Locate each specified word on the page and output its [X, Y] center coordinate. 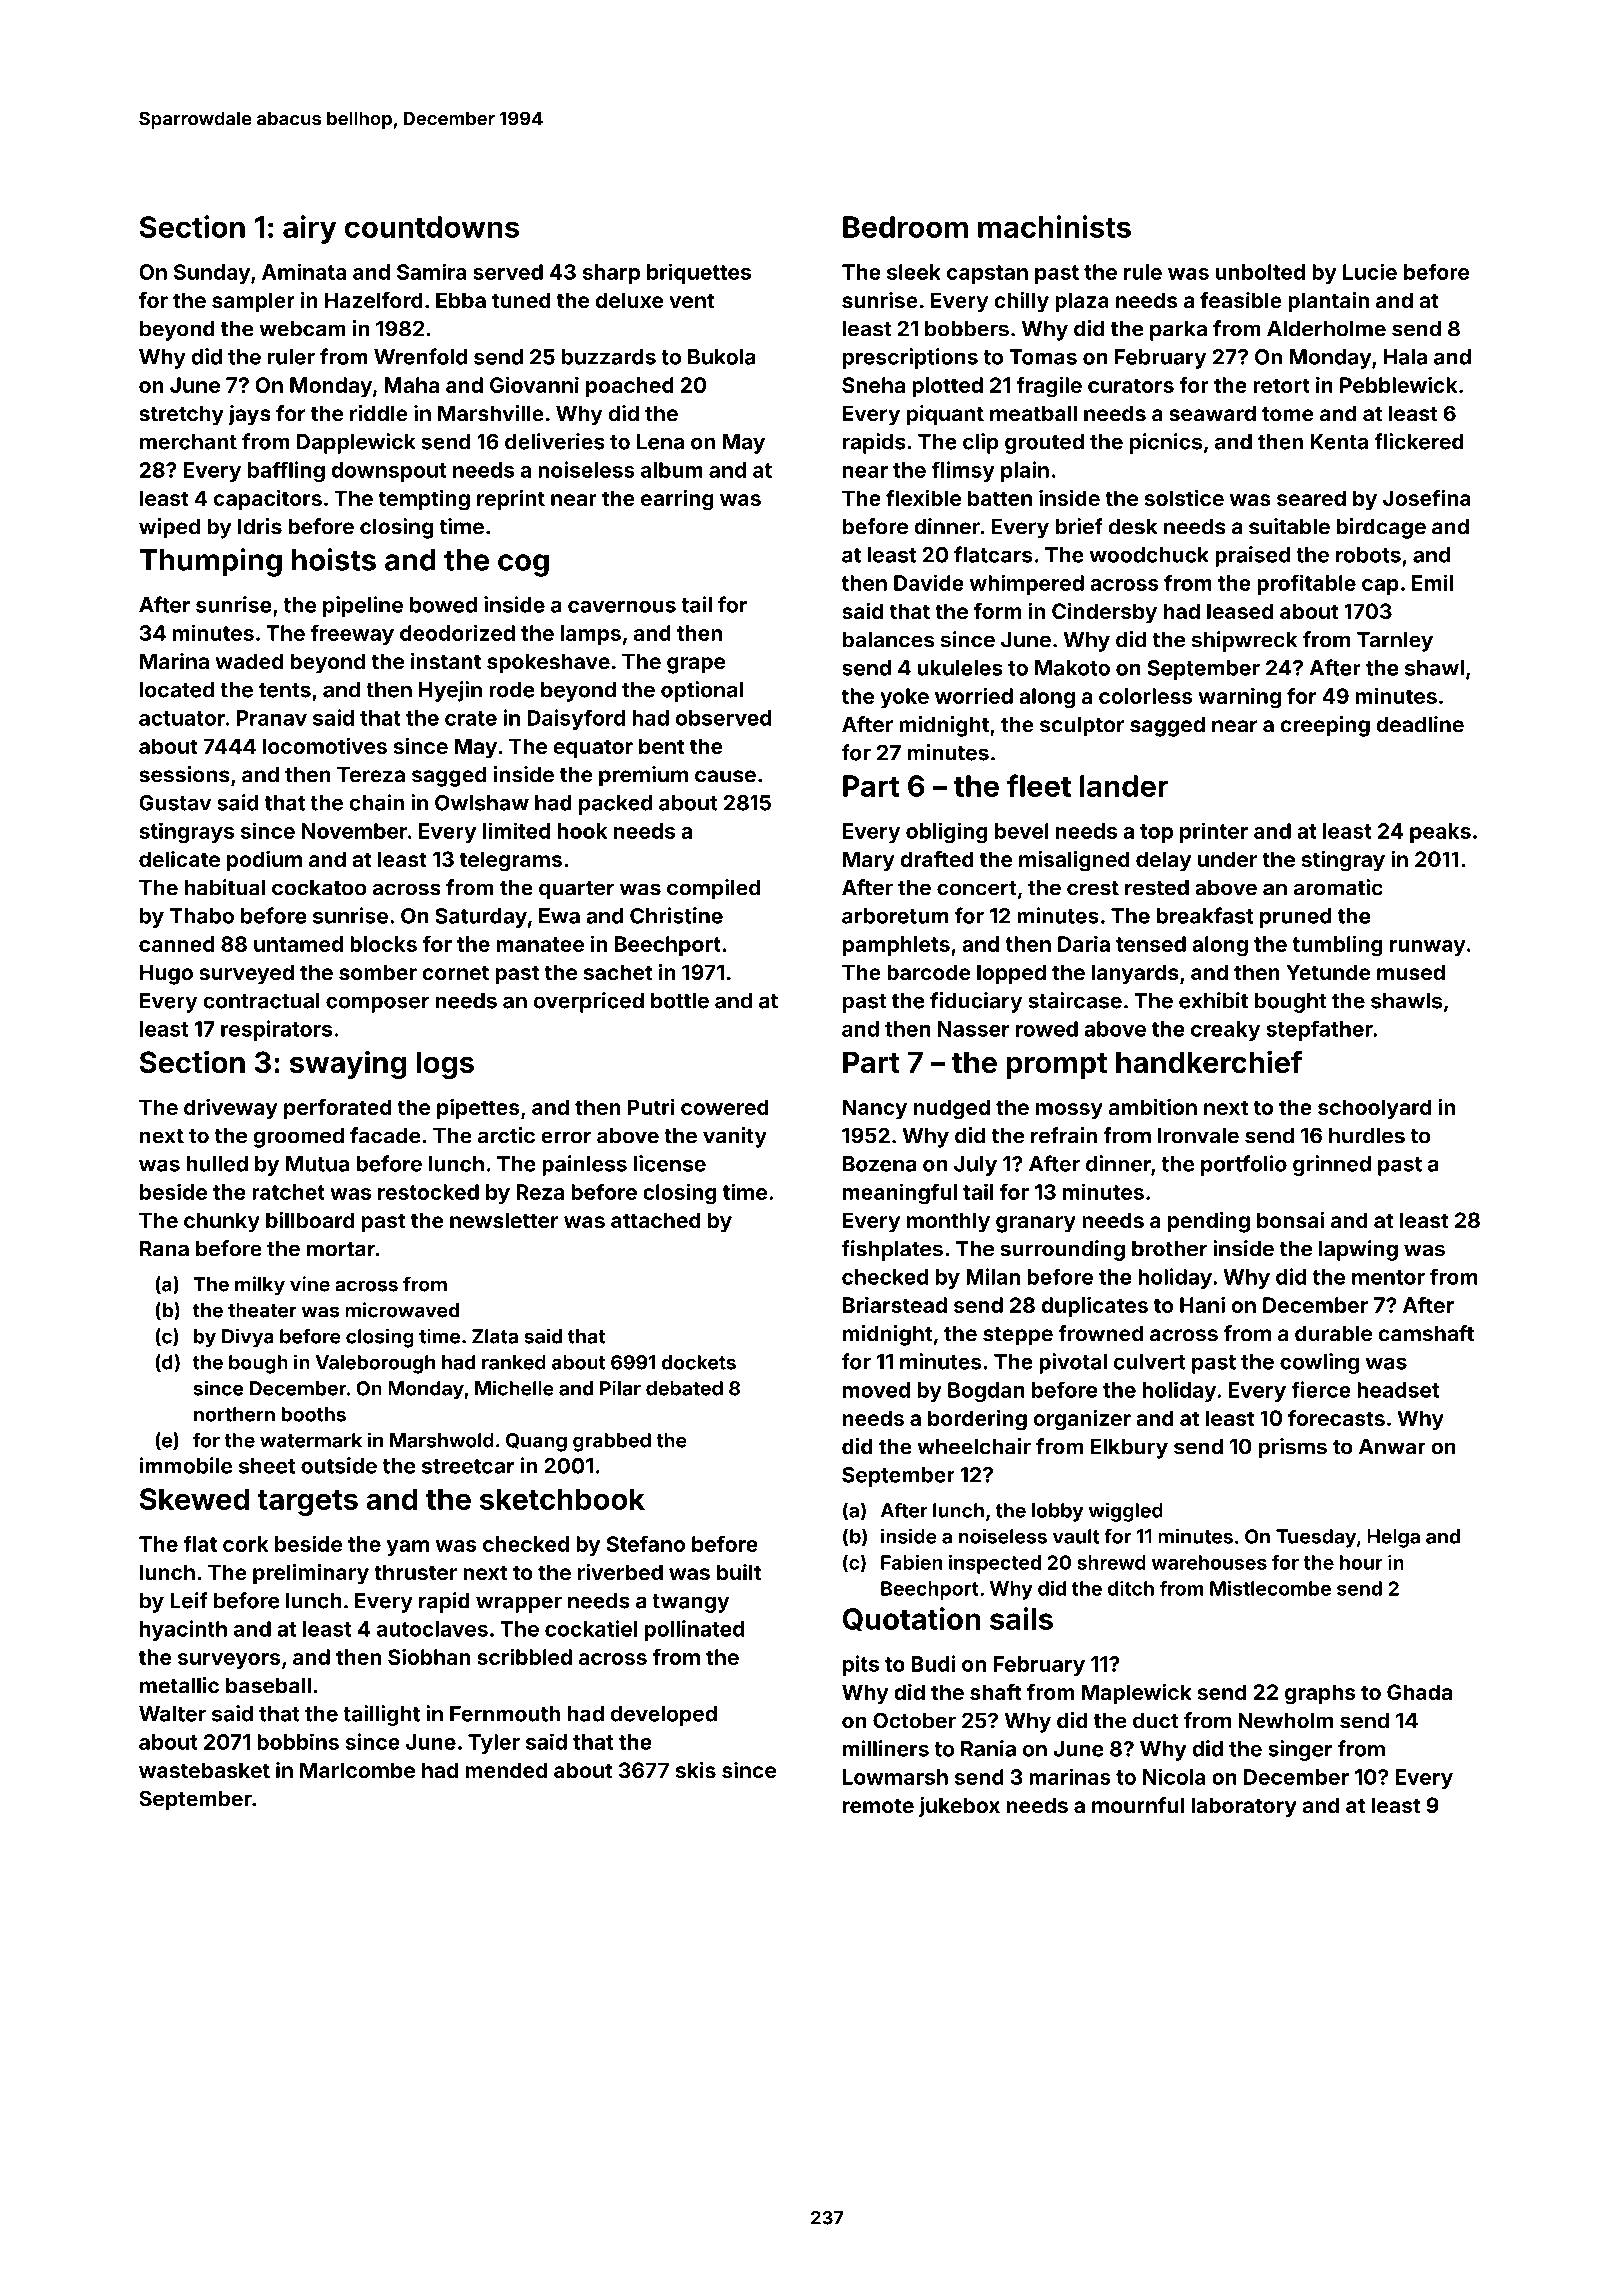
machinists [1054, 226]
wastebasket [204, 1770]
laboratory [1244, 1807]
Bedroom [905, 227]
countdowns [432, 227]
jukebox [959, 1807]
